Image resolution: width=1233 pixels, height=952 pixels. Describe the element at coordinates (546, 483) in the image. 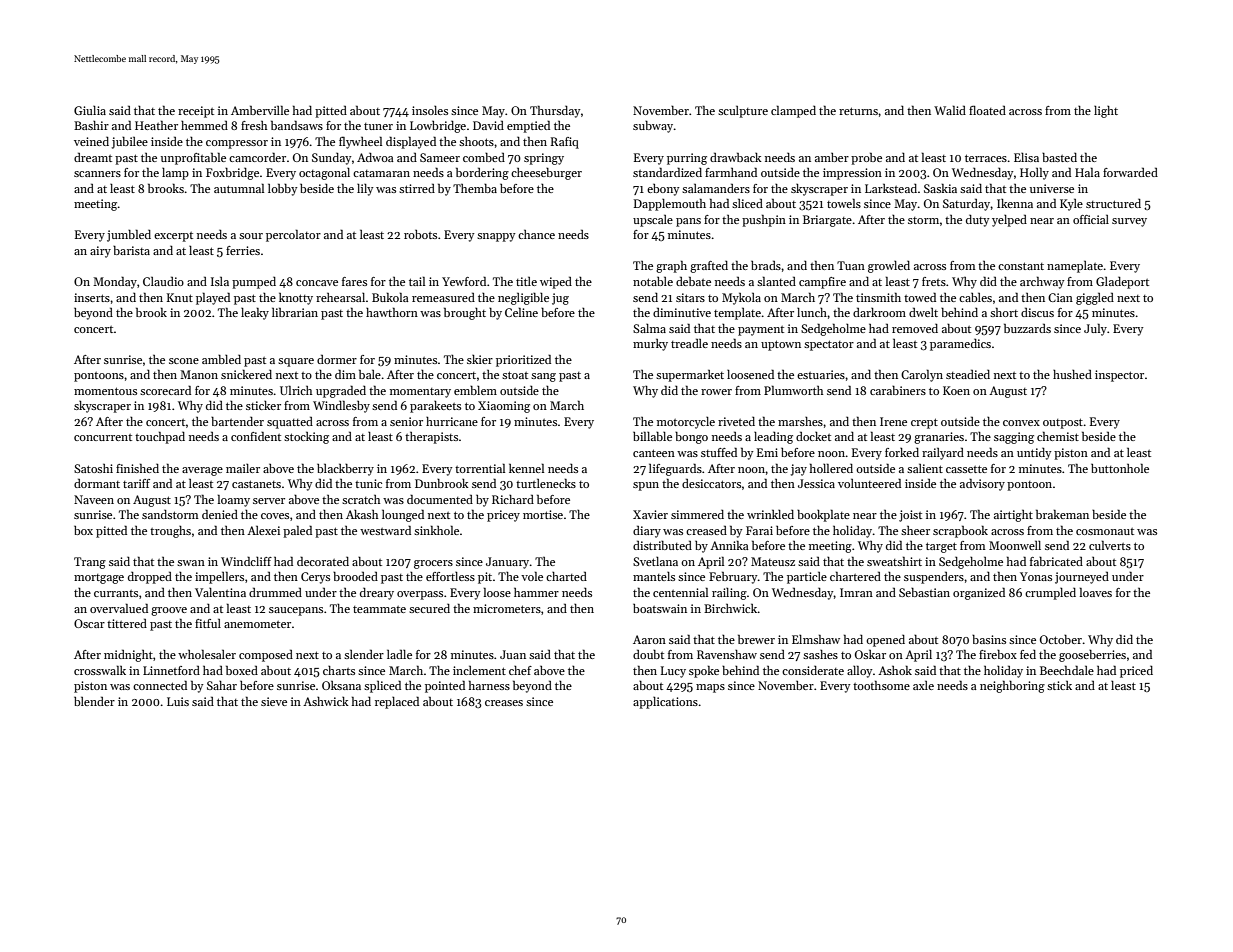

I see `turtlenecks` at that location.
